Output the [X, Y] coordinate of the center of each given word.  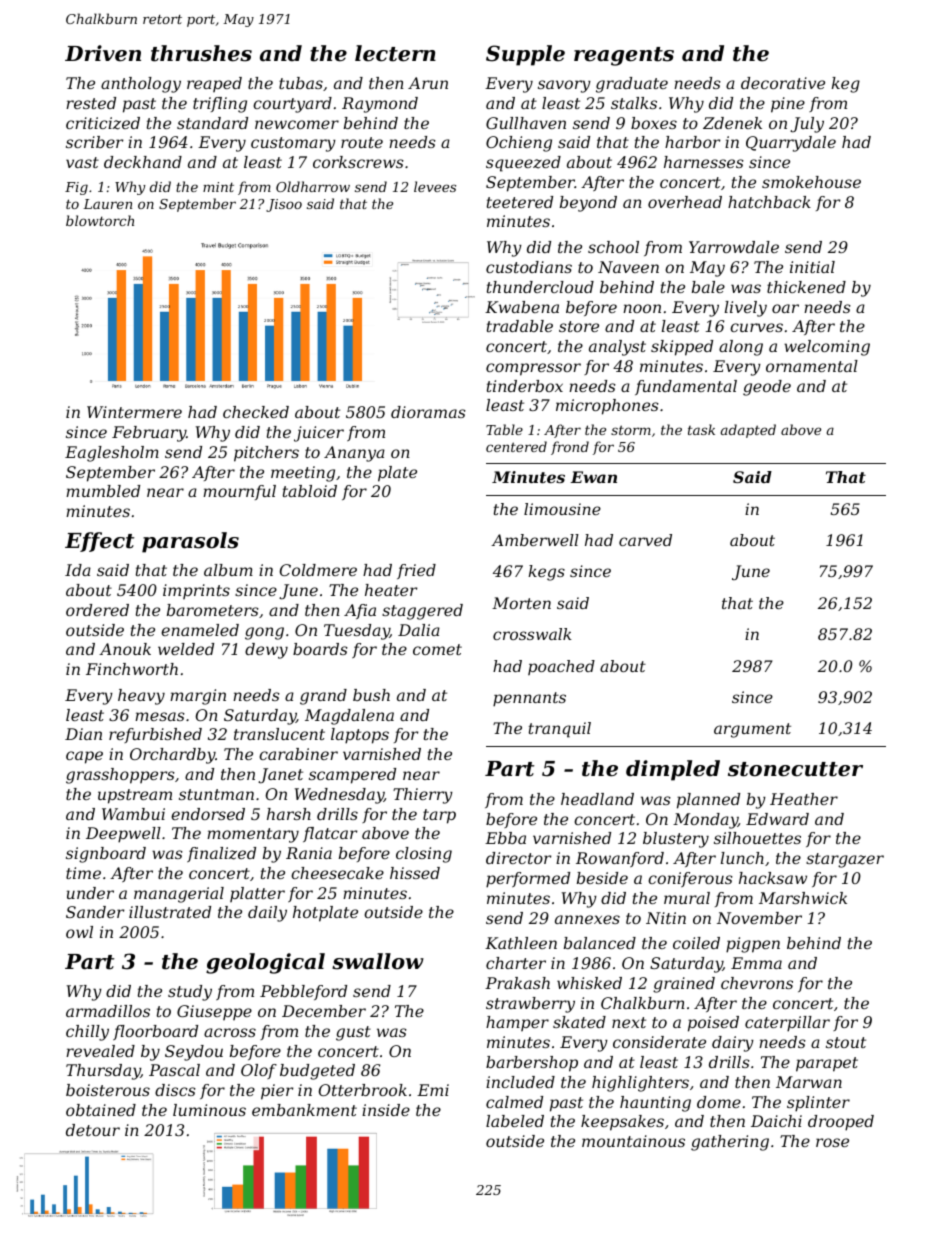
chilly [87, 1033]
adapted [748, 431]
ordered [97, 610]
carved [645, 540]
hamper [517, 1023]
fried [416, 571]
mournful [239, 492]
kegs [547, 573]
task [701, 429]
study [190, 993]
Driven [103, 53]
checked [256, 412]
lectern [395, 53]
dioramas [428, 412]
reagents [624, 56]
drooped [841, 1123]
